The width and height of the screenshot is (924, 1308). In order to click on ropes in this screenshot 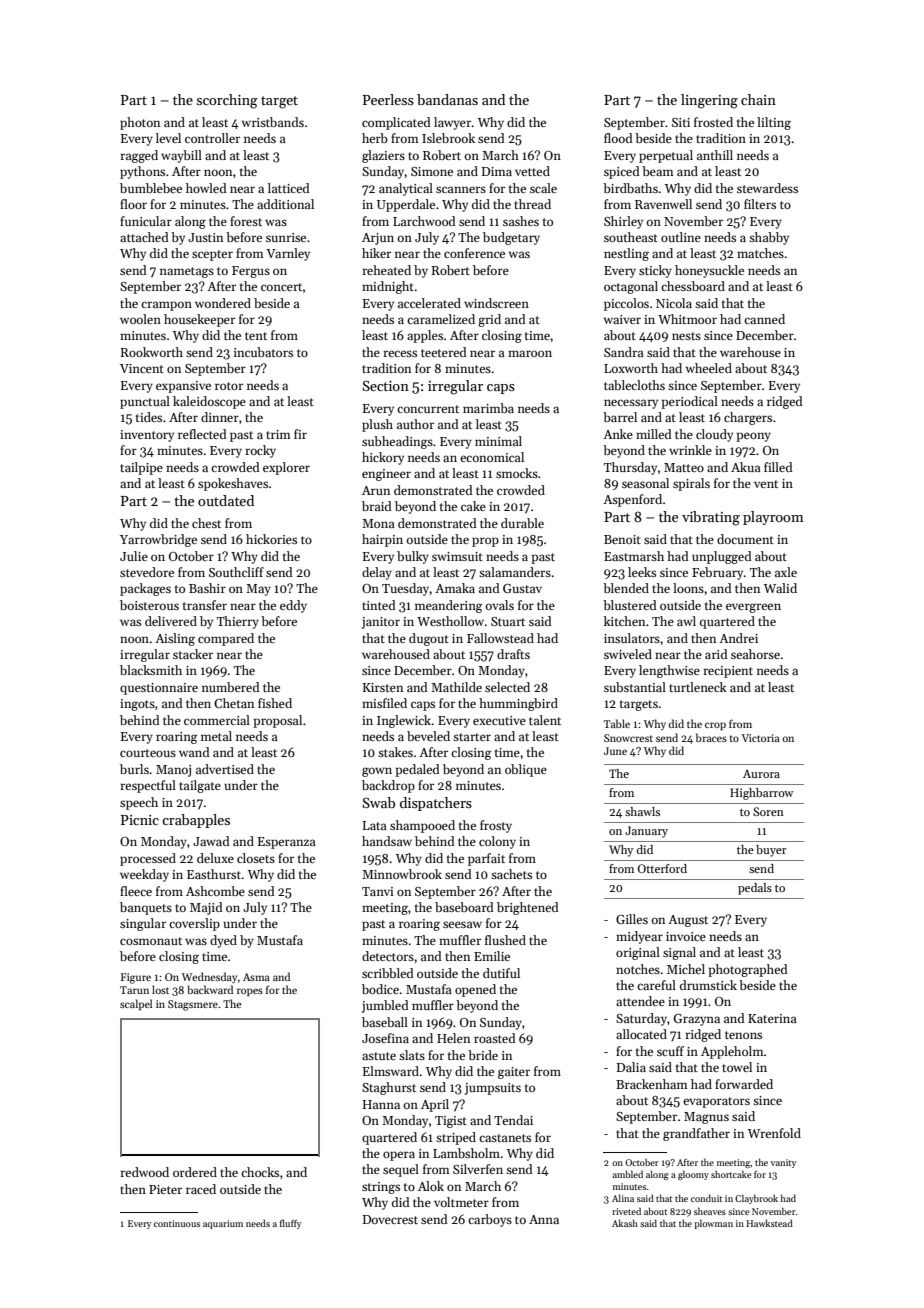, I will do `click(250, 992)`.
